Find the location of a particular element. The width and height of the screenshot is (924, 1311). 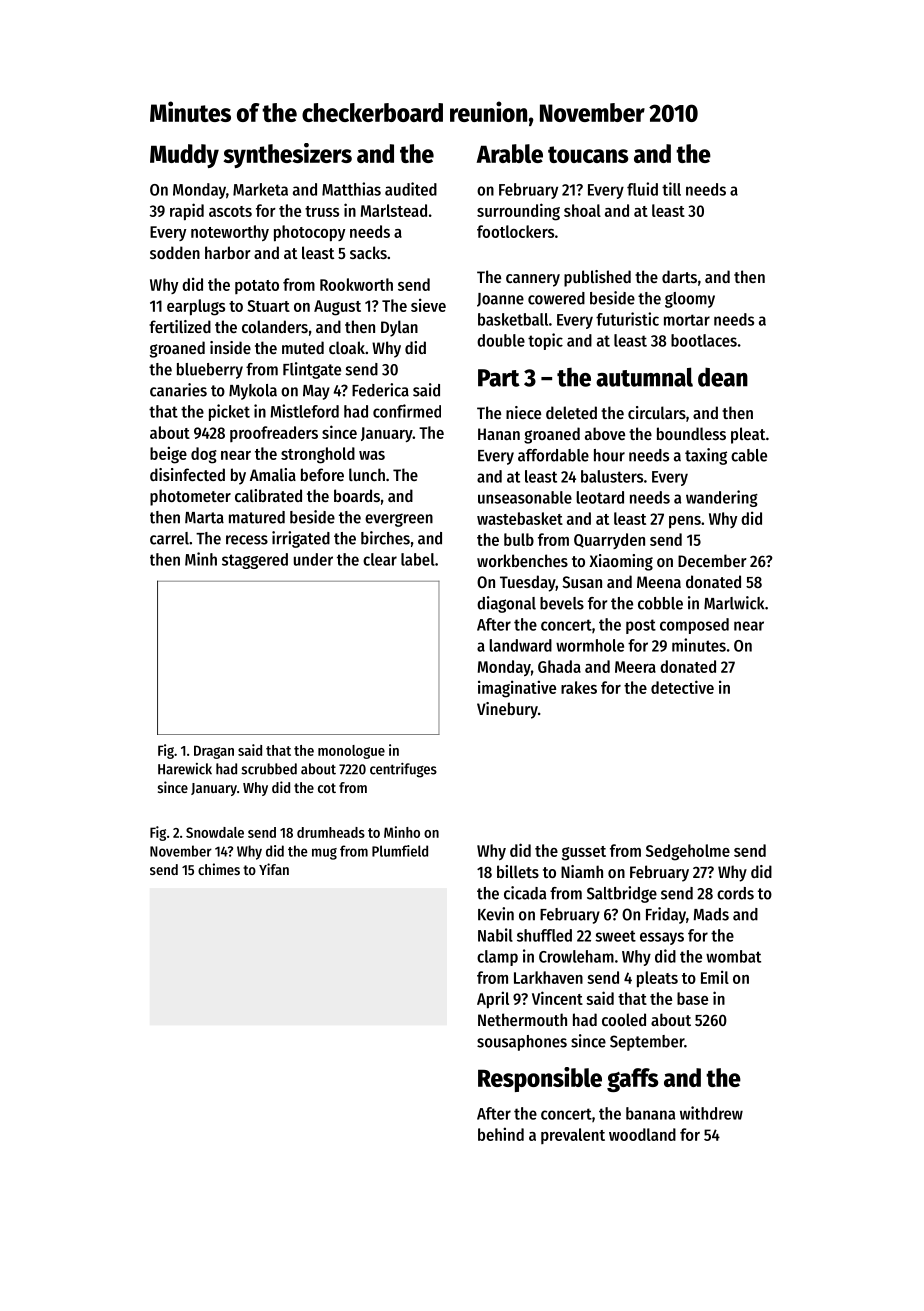

detective is located at coordinates (682, 687).
